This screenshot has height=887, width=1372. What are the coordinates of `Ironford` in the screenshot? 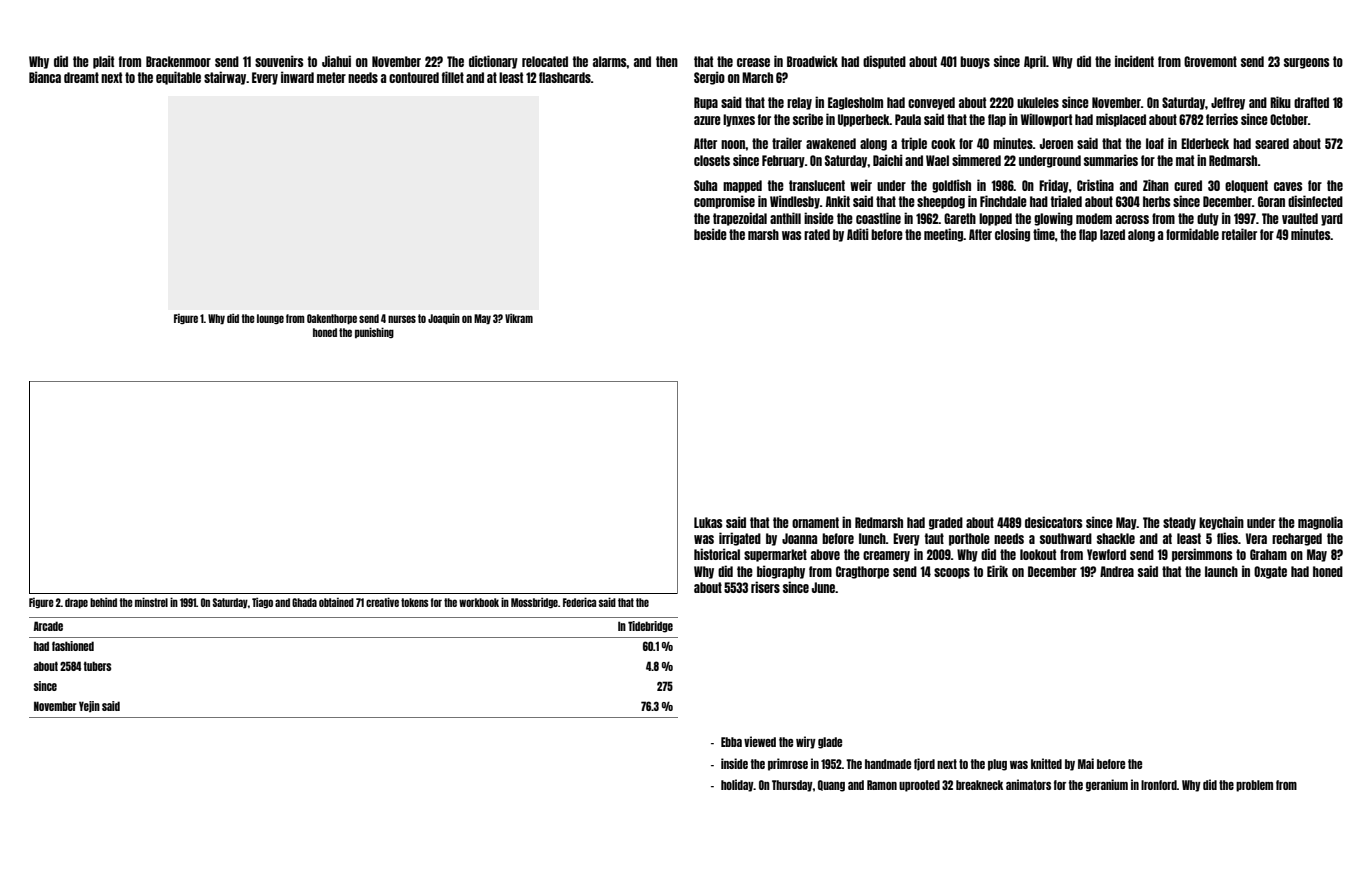 It's located at (1159, 785).
